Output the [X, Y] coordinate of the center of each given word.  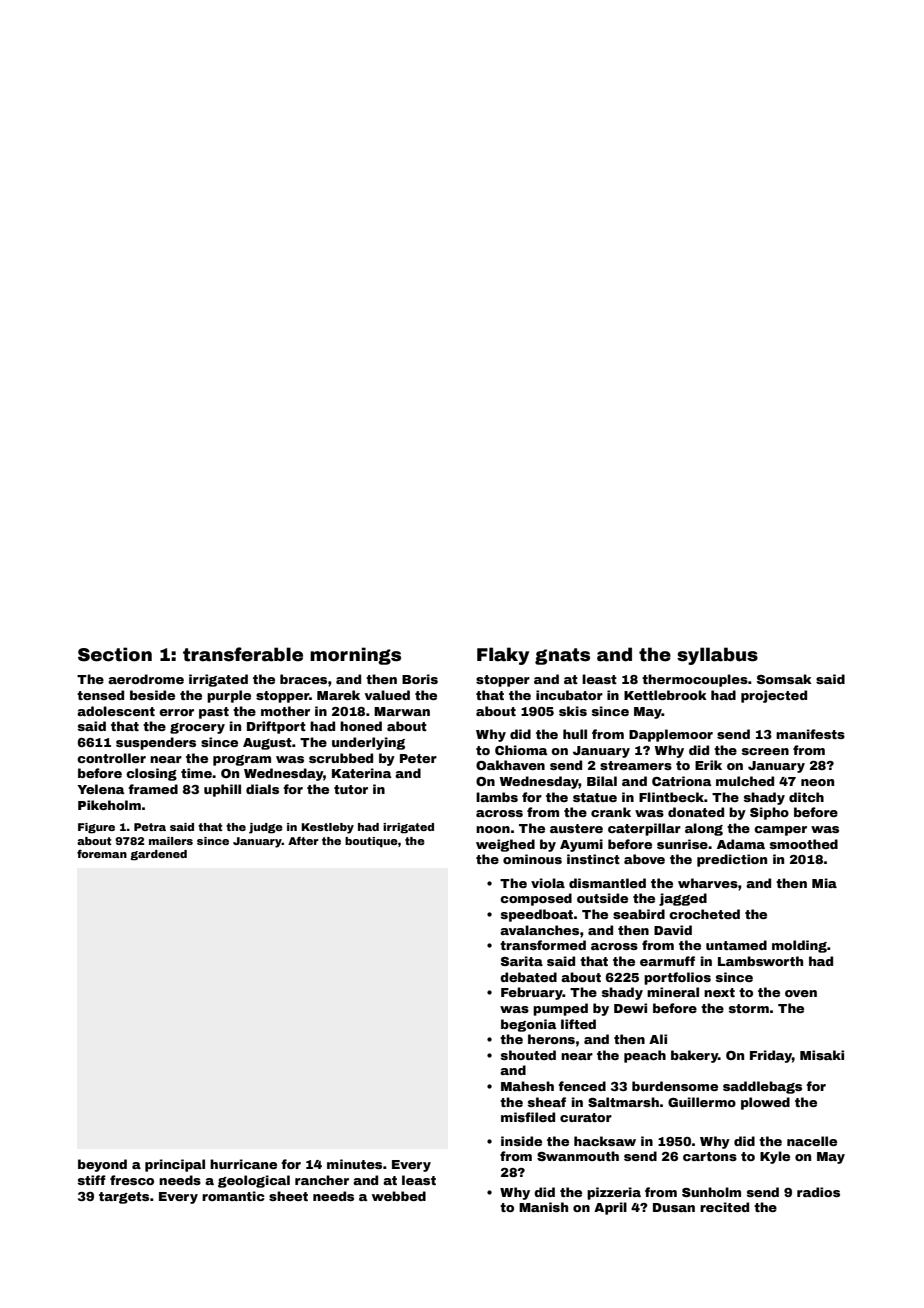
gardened [158, 855]
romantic [233, 1196]
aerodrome [146, 679]
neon [817, 782]
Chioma [521, 750]
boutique [371, 842]
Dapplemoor [671, 735]
